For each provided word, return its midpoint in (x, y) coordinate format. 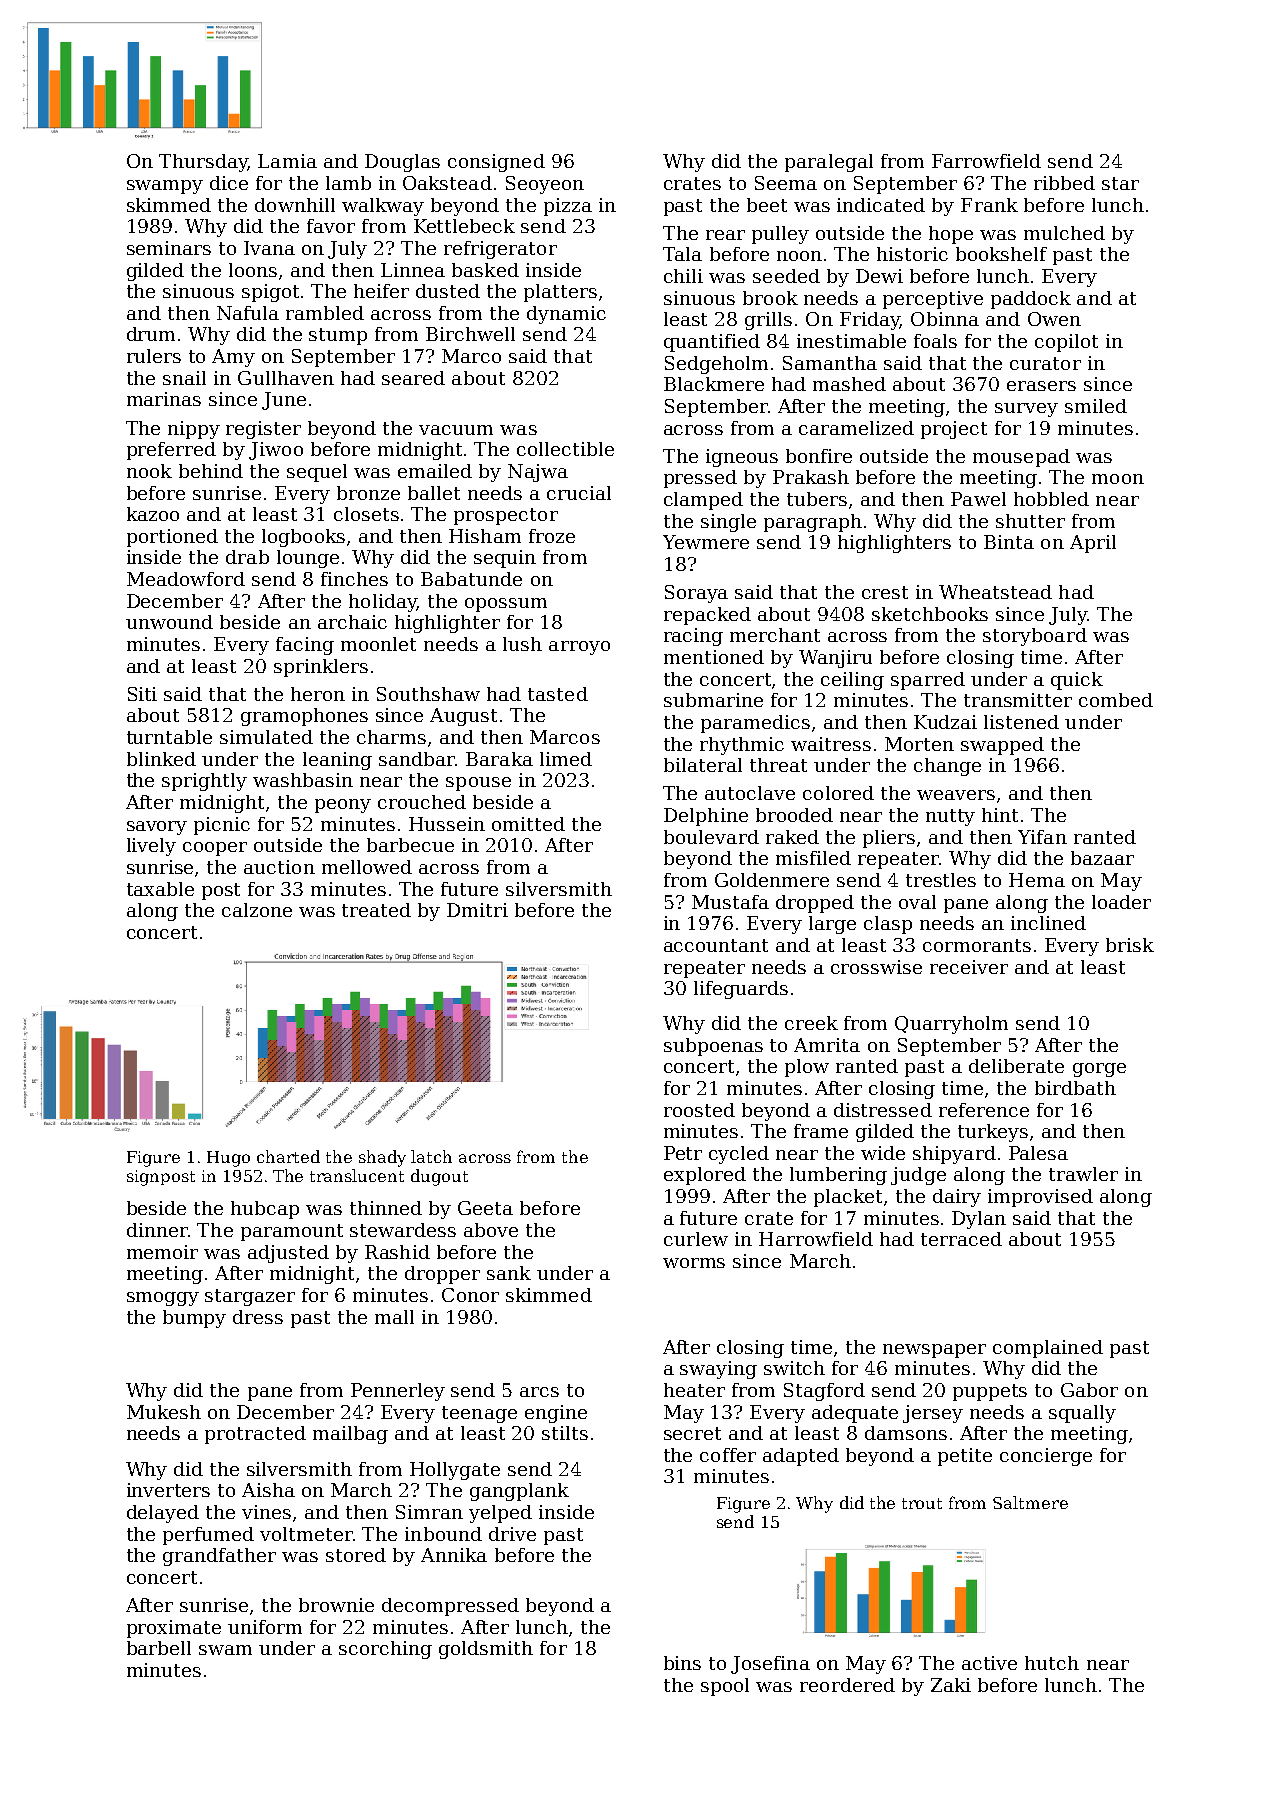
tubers (817, 499)
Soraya (696, 594)
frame (821, 1131)
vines (266, 1512)
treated (376, 910)
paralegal (829, 163)
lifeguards (741, 990)
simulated (266, 737)
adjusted (288, 1254)
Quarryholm (951, 1025)
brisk (1130, 945)
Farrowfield (986, 161)
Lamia (287, 161)
